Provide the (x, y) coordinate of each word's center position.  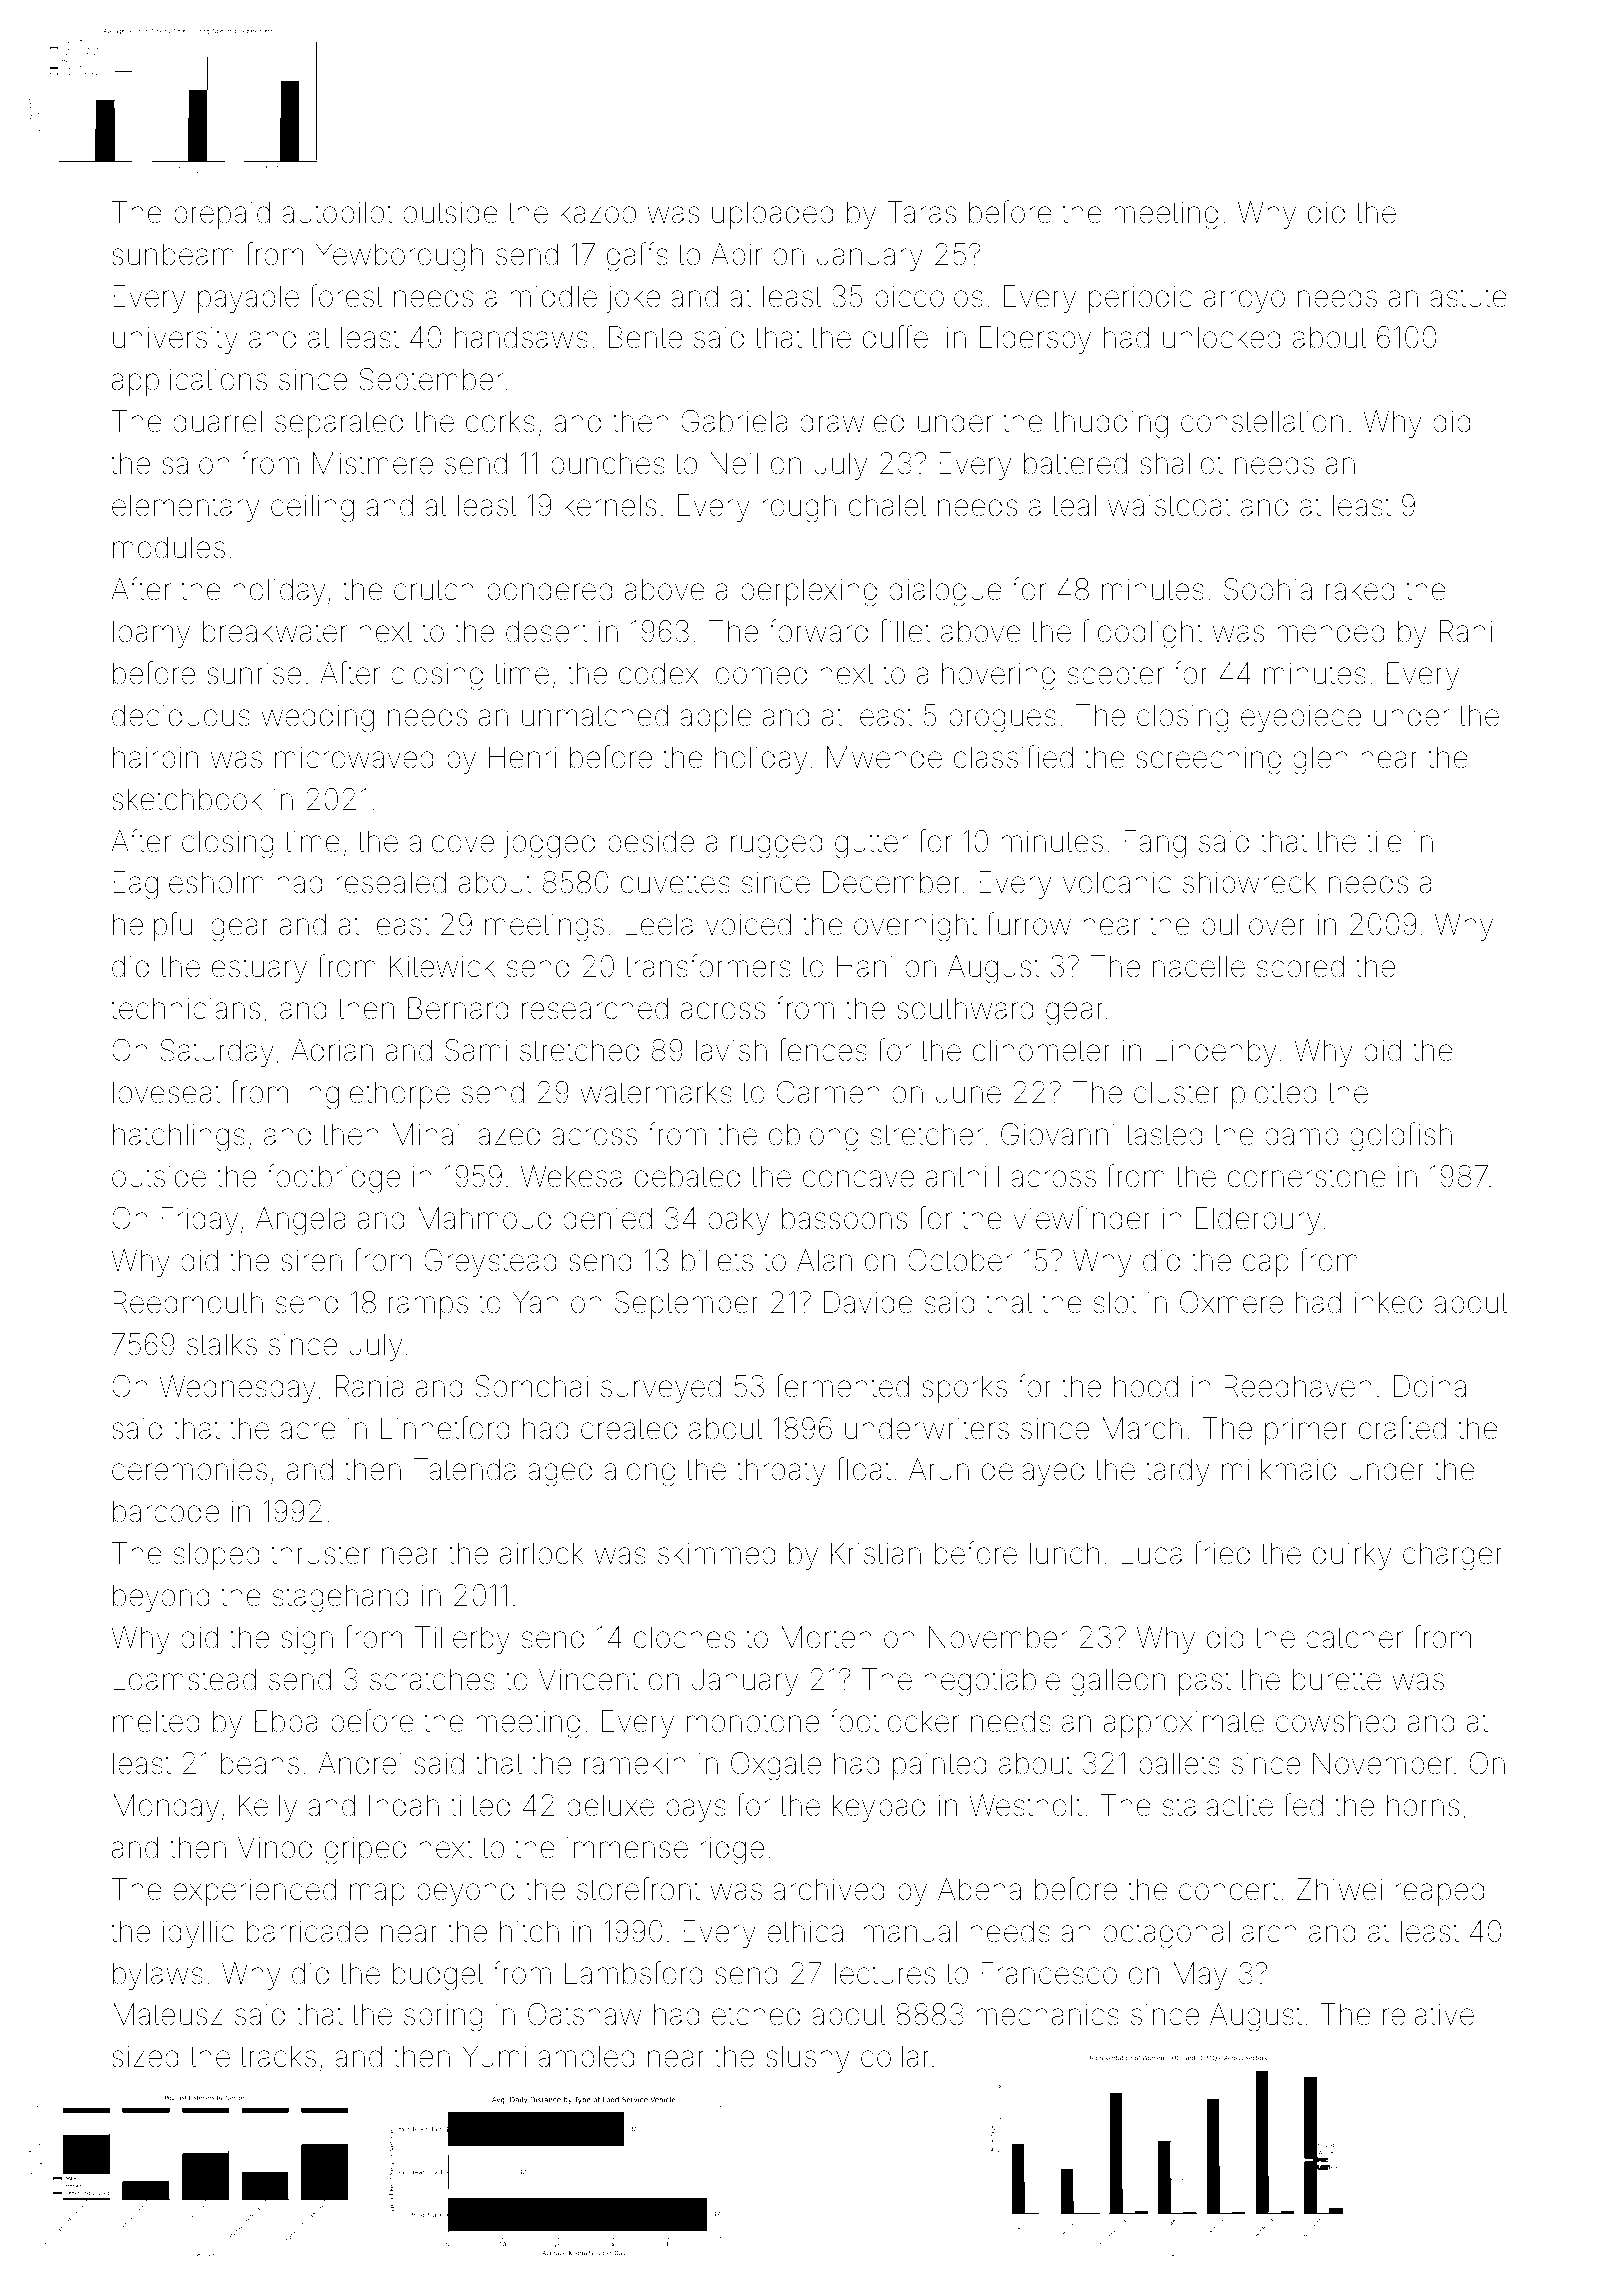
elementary (186, 508)
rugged (777, 844)
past (1205, 1683)
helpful (156, 926)
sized (145, 2056)
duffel (898, 337)
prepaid (222, 215)
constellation (1262, 421)
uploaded (773, 215)
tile (1384, 841)
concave (858, 1179)
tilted (480, 1805)
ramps (428, 1307)
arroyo (1244, 301)
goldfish (1401, 1137)
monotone (753, 1722)
